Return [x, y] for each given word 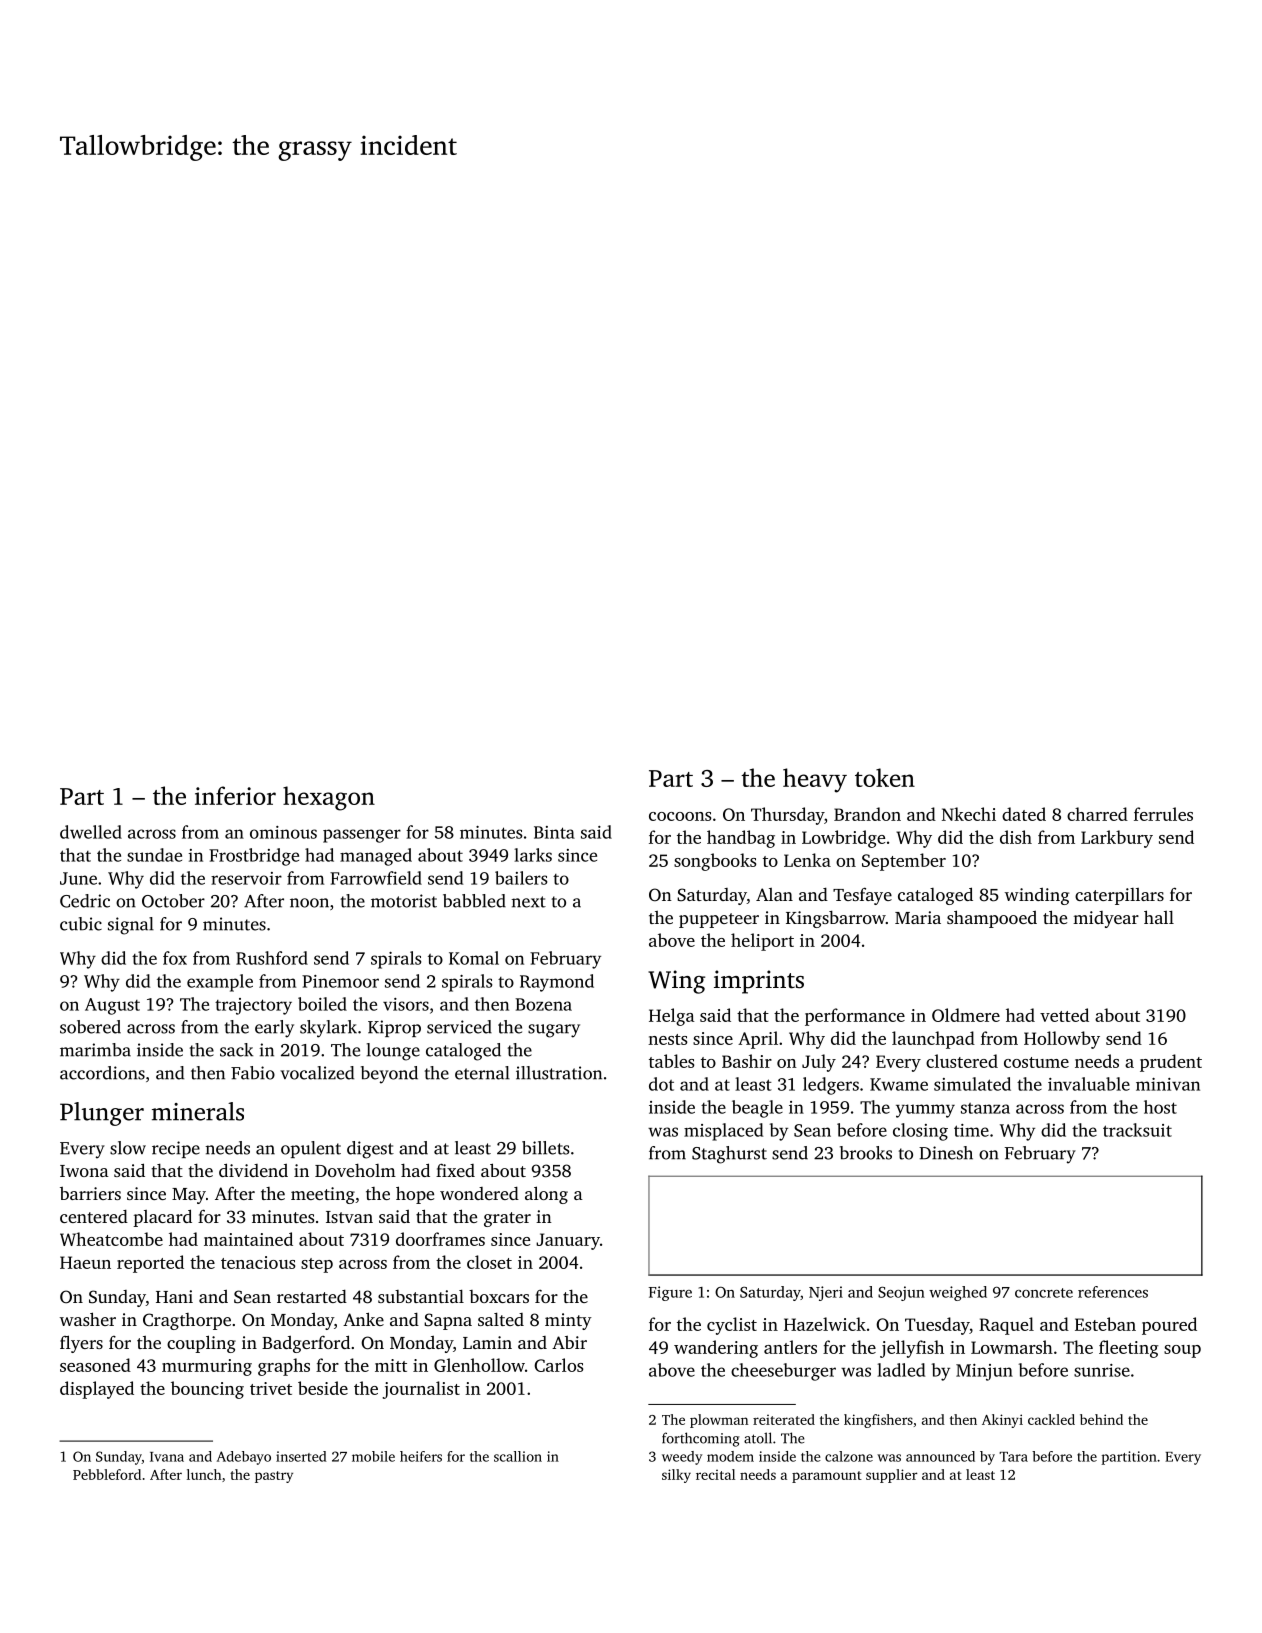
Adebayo [244, 1458]
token [885, 777]
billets [546, 1148]
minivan [1168, 1084]
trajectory [253, 1006]
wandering [716, 1349]
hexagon [329, 798]
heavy [815, 780]
